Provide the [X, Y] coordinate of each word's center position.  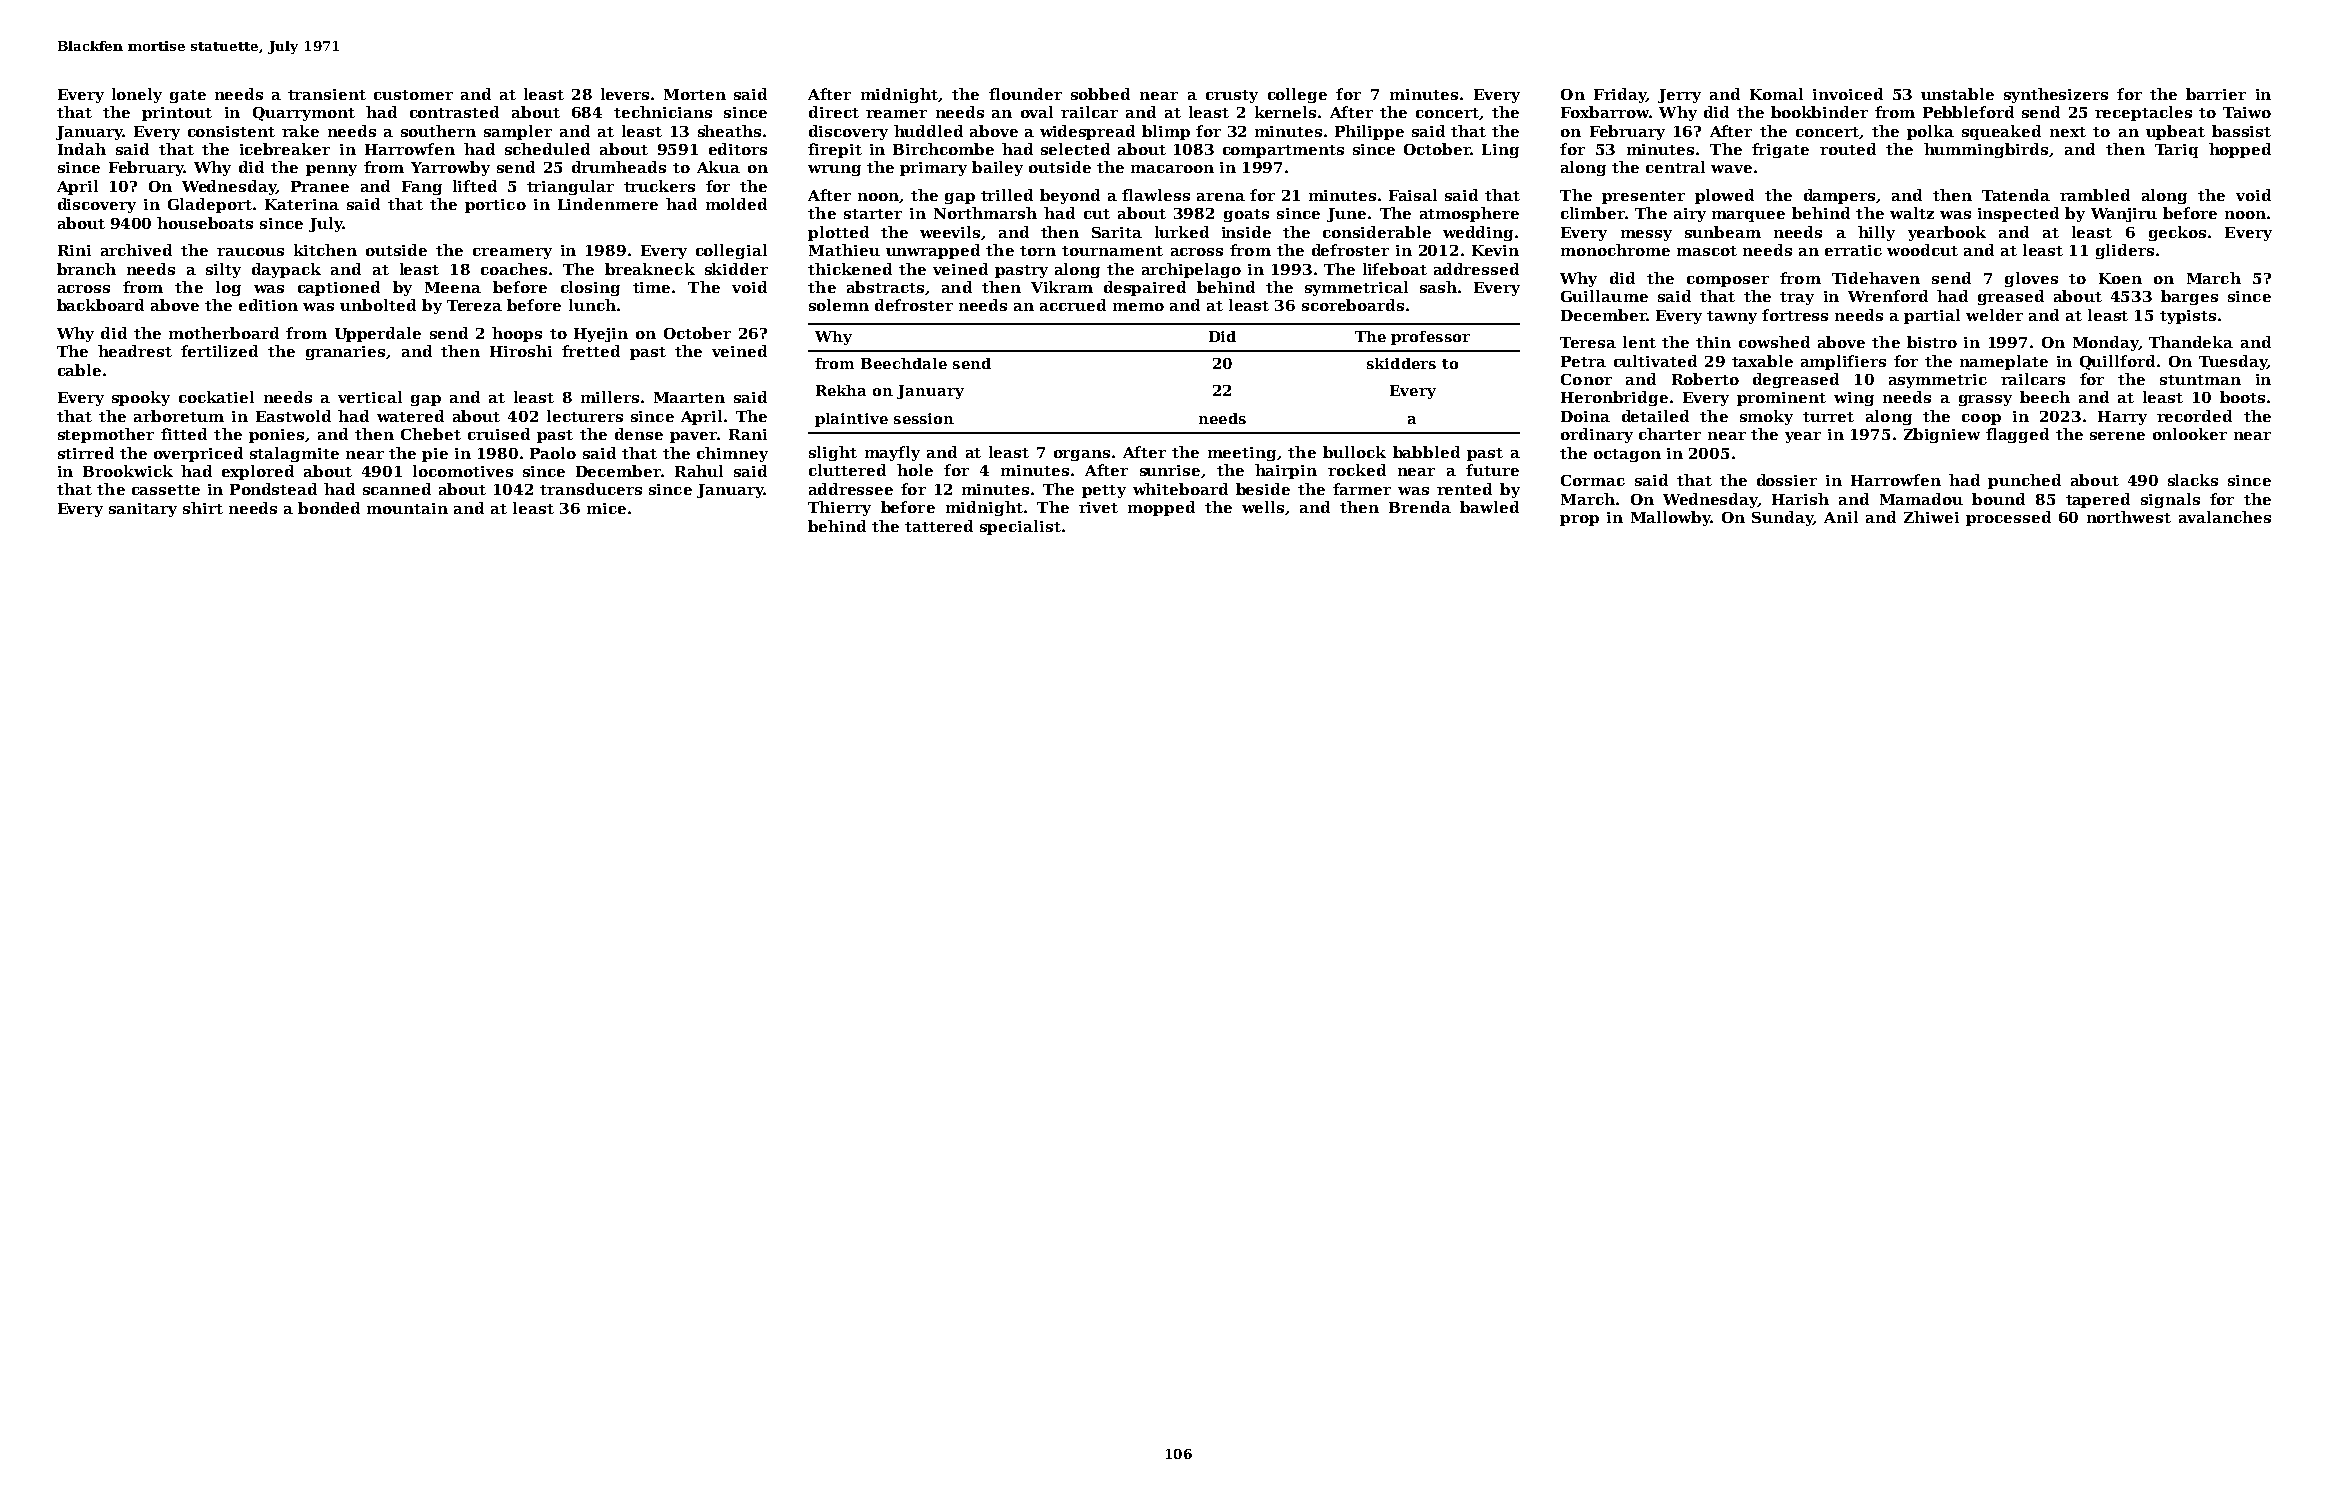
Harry [2122, 418]
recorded [2194, 416]
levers [625, 94]
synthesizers [2056, 95]
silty [223, 270]
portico [495, 206]
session [924, 418]
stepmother [106, 435]
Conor [1586, 379]
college [1297, 95]
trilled [1007, 195]
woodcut [1922, 250]
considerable [1377, 232]
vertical [370, 397]
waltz [1912, 213]
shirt [203, 508]
